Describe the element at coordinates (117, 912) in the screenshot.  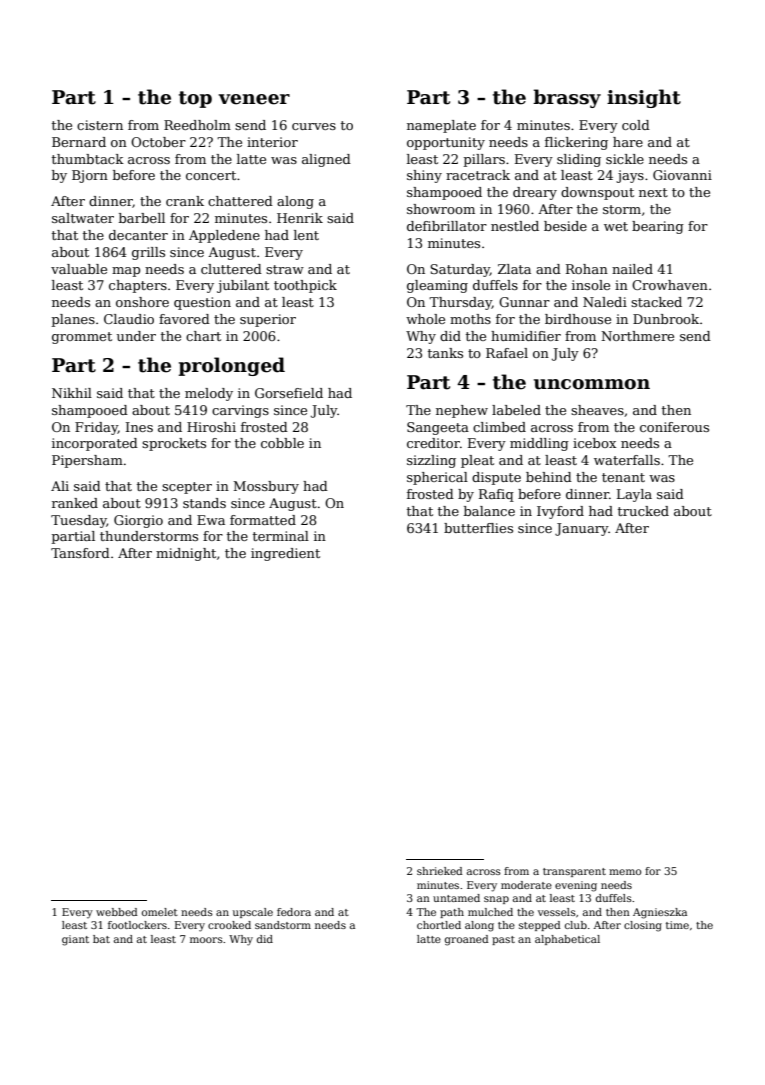
I see `webbed` at that location.
